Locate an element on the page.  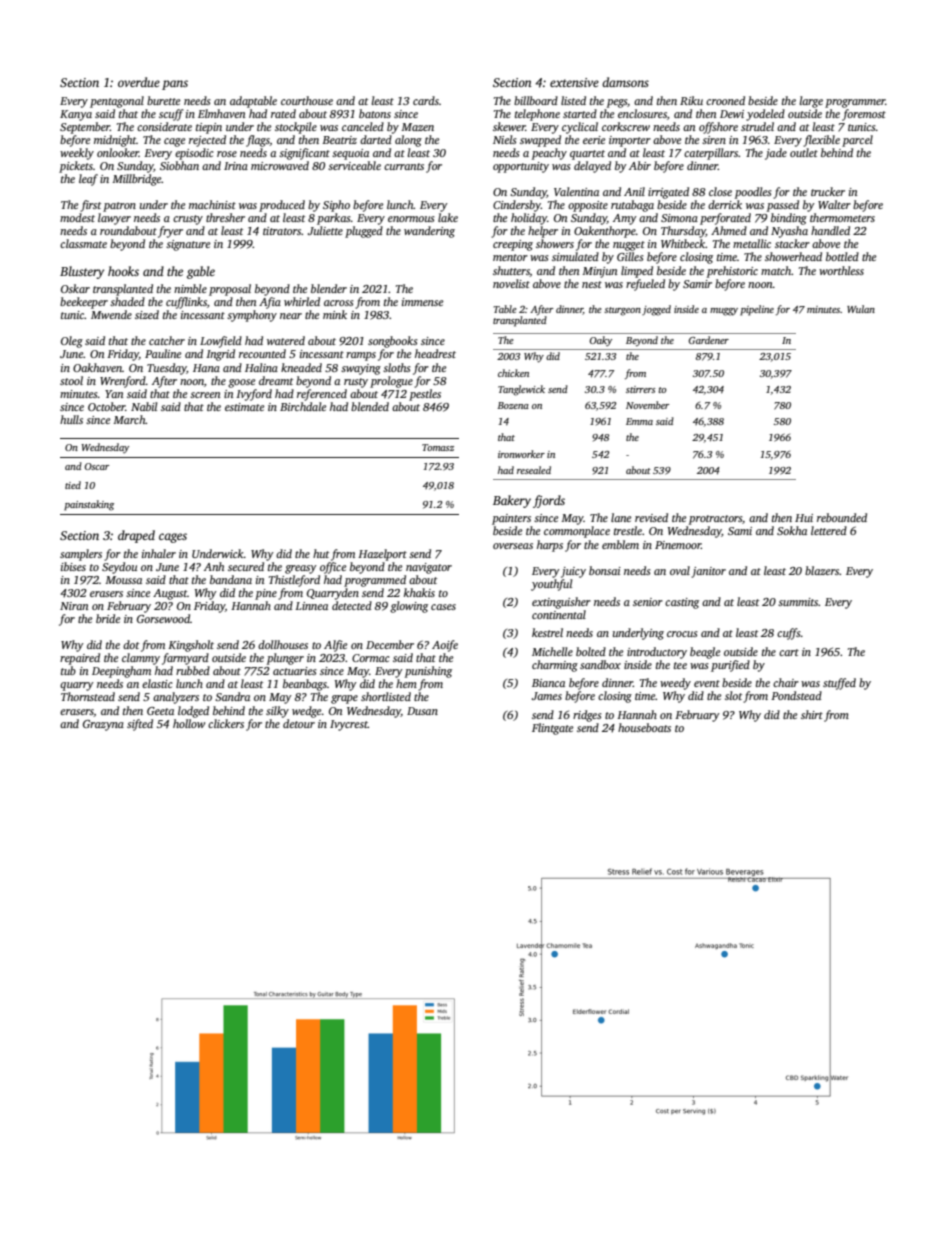
shirt is located at coordinates (812, 714).
